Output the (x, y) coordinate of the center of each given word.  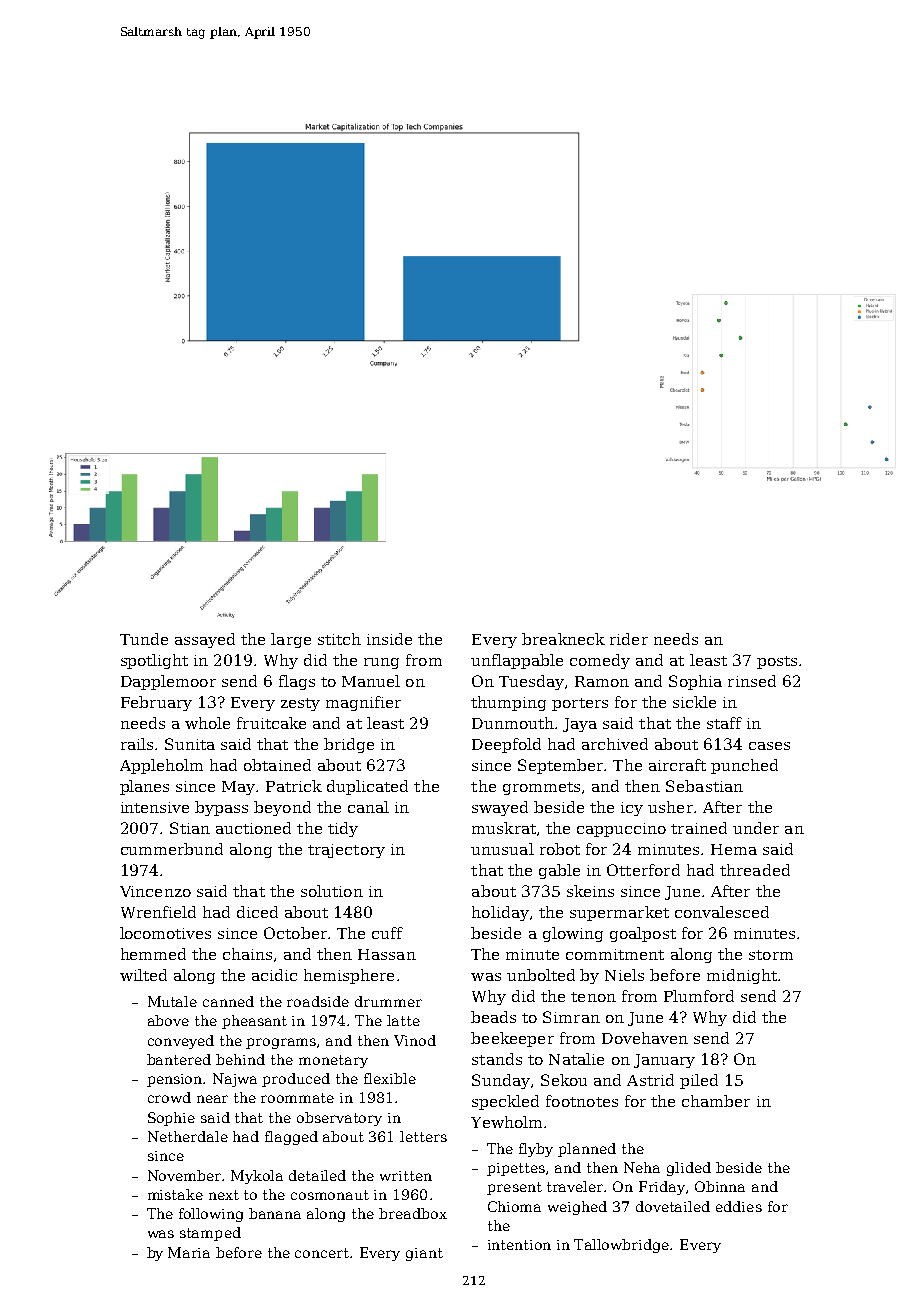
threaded (755, 870)
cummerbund (172, 849)
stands (497, 1059)
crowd (169, 1097)
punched (744, 766)
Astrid (650, 1080)
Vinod (415, 1040)
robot (560, 849)
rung (381, 663)
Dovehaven (645, 1038)
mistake (175, 1194)
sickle (694, 702)
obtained (277, 765)
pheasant (254, 1022)
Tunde (144, 639)
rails (137, 744)
